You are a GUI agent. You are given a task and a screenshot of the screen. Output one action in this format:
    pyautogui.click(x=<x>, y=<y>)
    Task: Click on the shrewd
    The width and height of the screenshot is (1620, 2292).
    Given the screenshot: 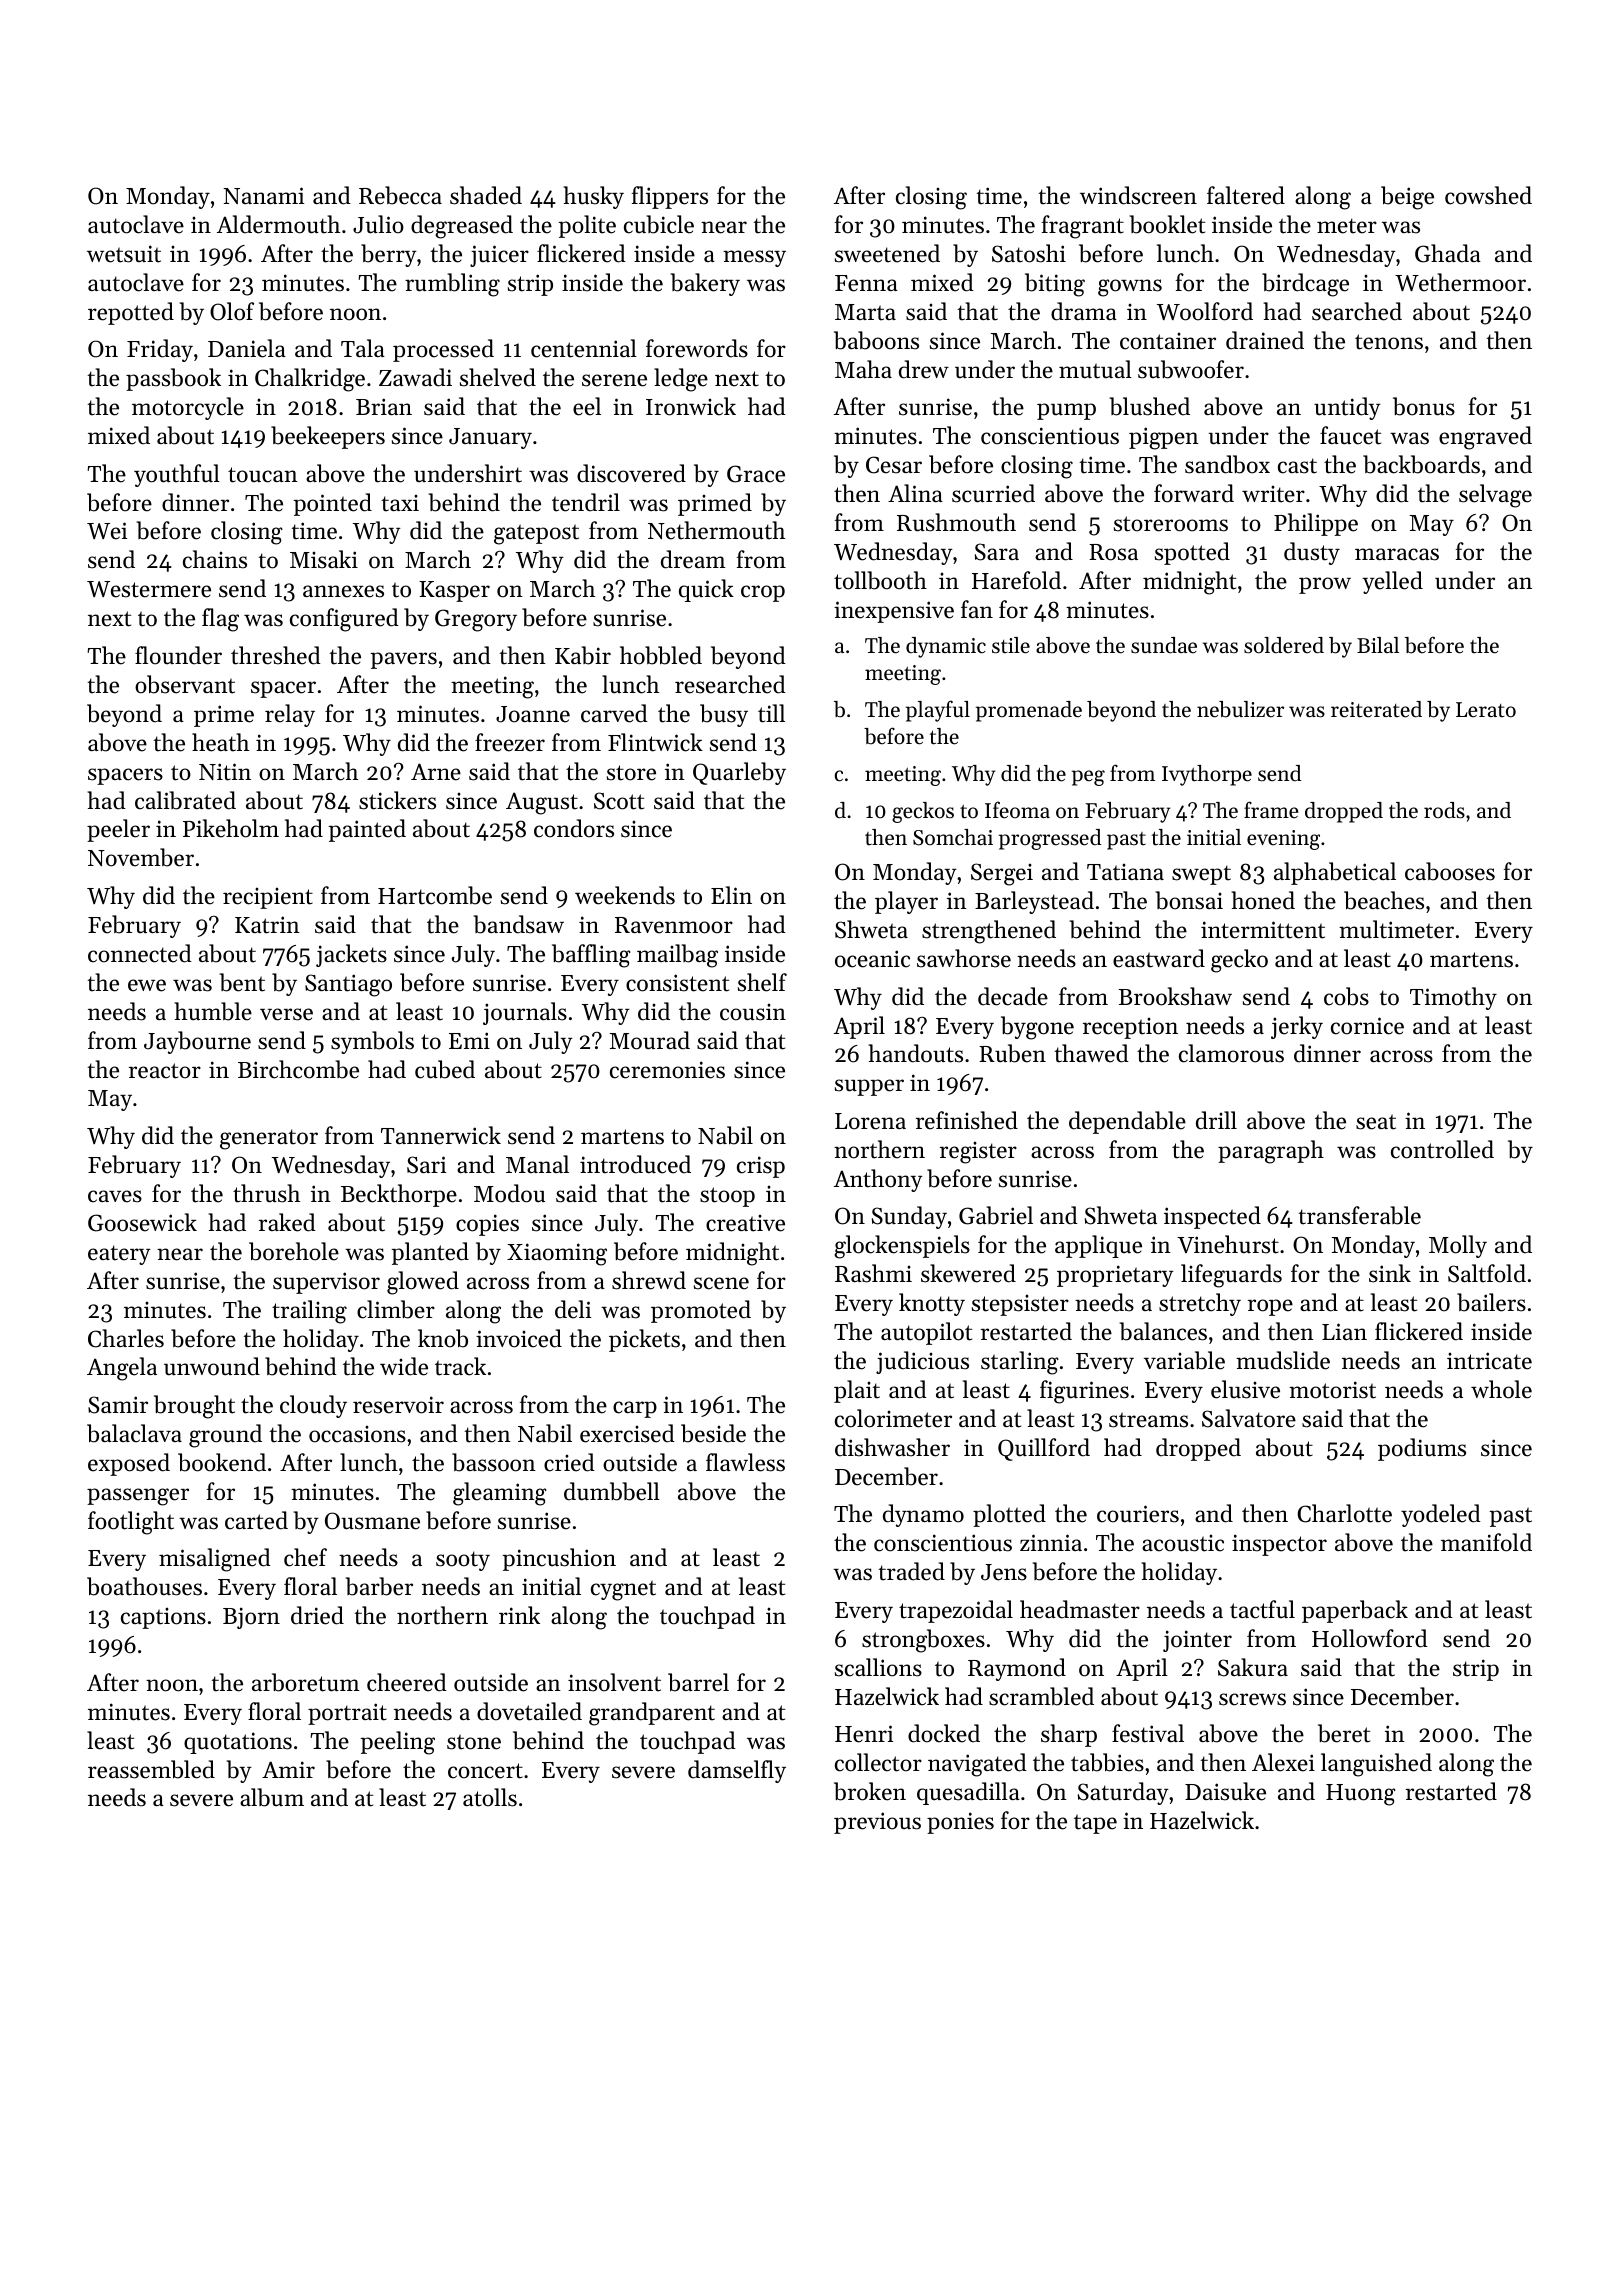 What is the action you would take?
    pyautogui.click(x=649, y=1280)
